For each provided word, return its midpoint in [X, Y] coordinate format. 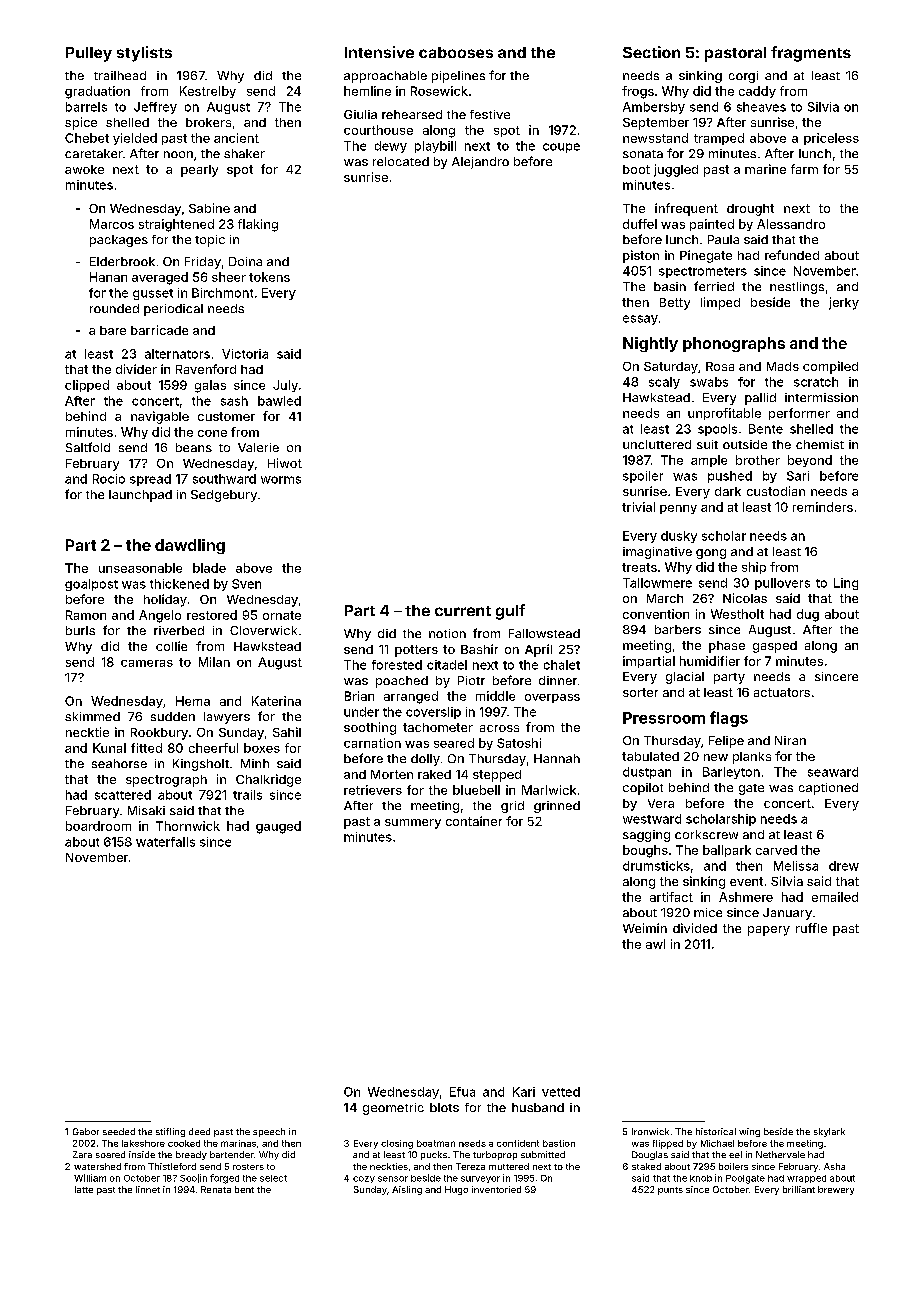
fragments [811, 54]
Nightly [650, 344]
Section [651, 52]
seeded [119, 1131]
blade [209, 568]
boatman [436, 1143]
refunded [792, 255]
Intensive [379, 52]
